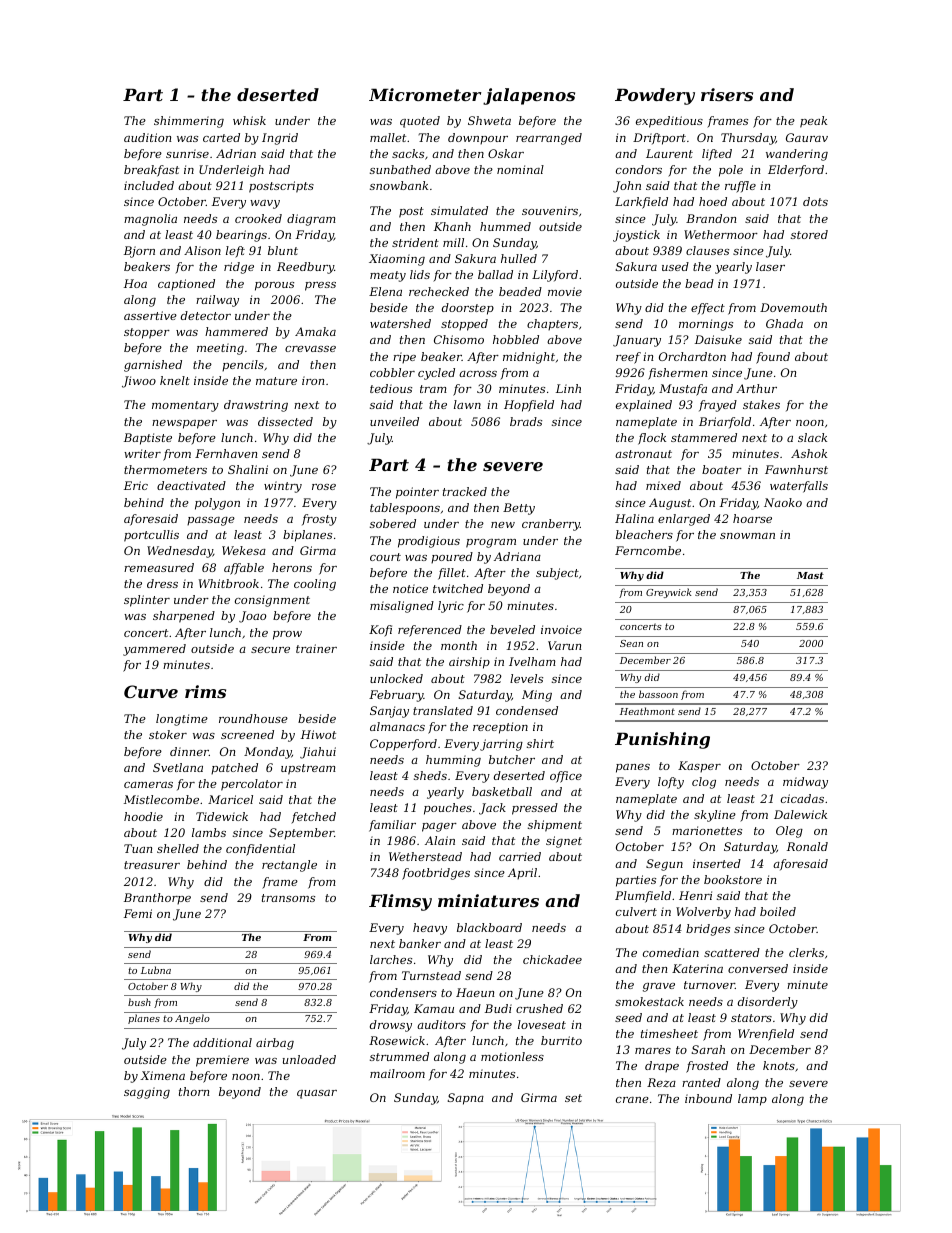 This screenshot has width=952, height=1233. I want to click on premiere, so click(222, 1061).
